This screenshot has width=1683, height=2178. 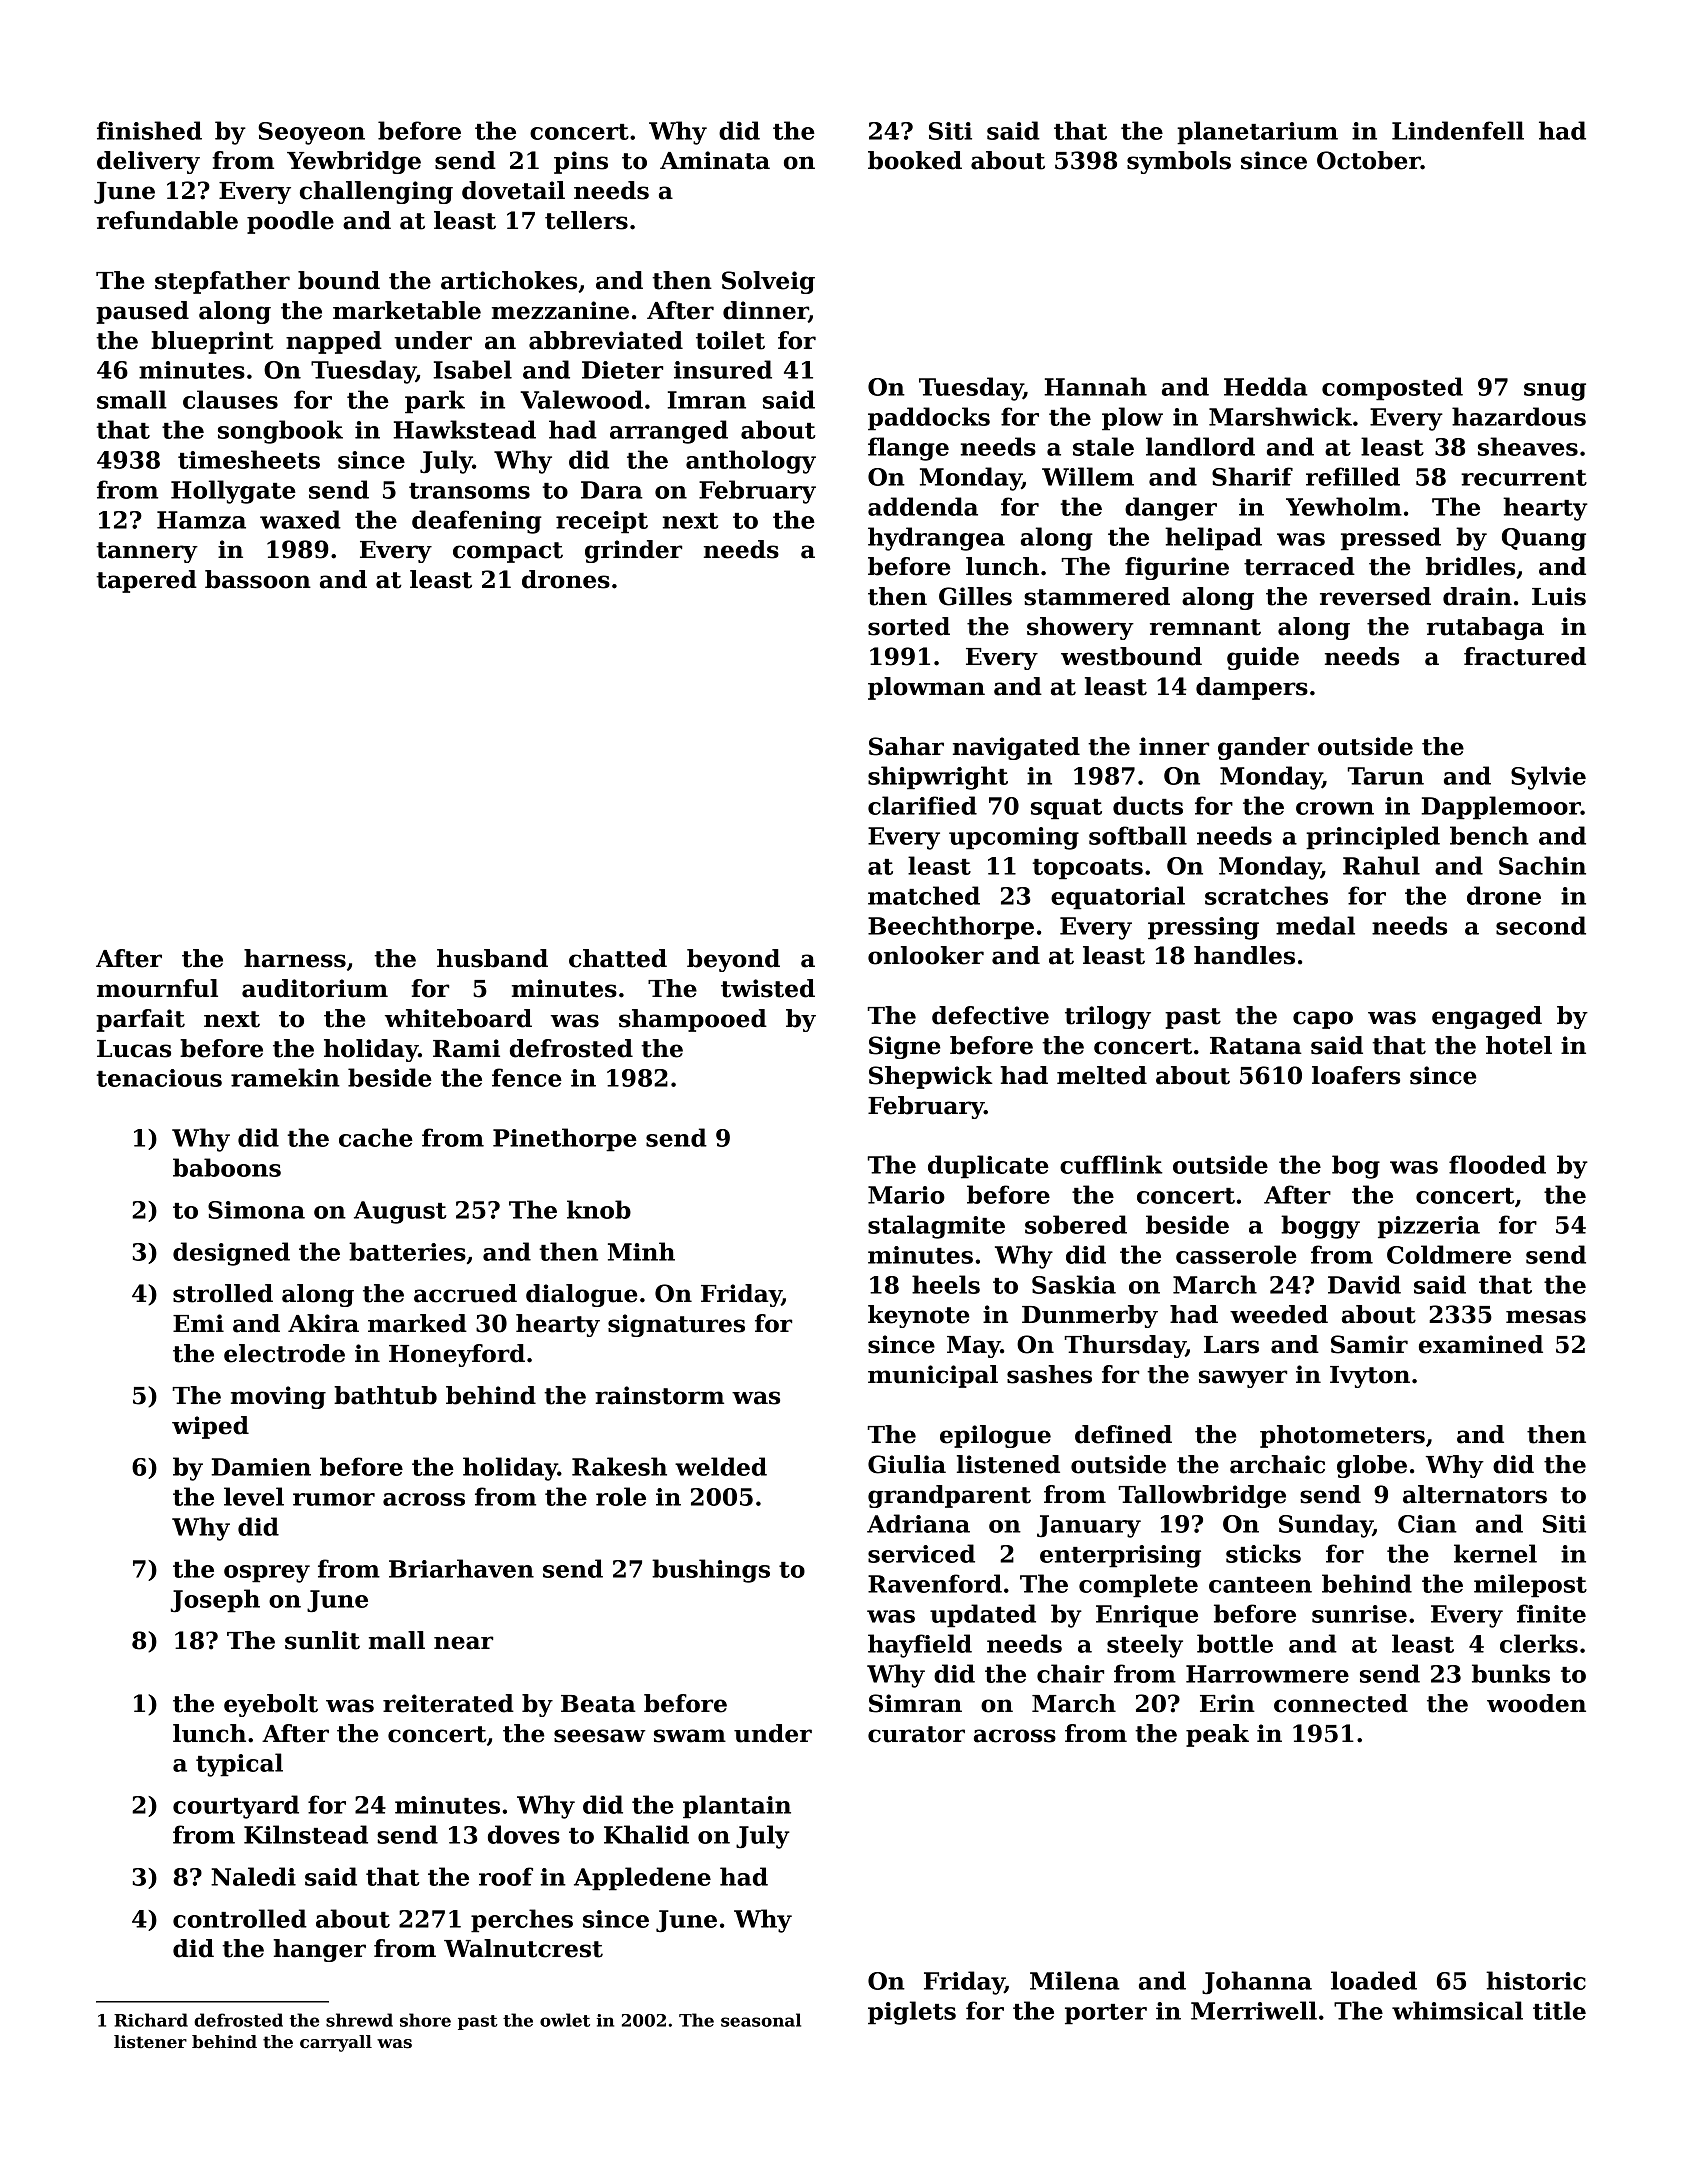 What do you see at coordinates (506, 1876) in the screenshot?
I see `roof` at bounding box center [506, 1876].
